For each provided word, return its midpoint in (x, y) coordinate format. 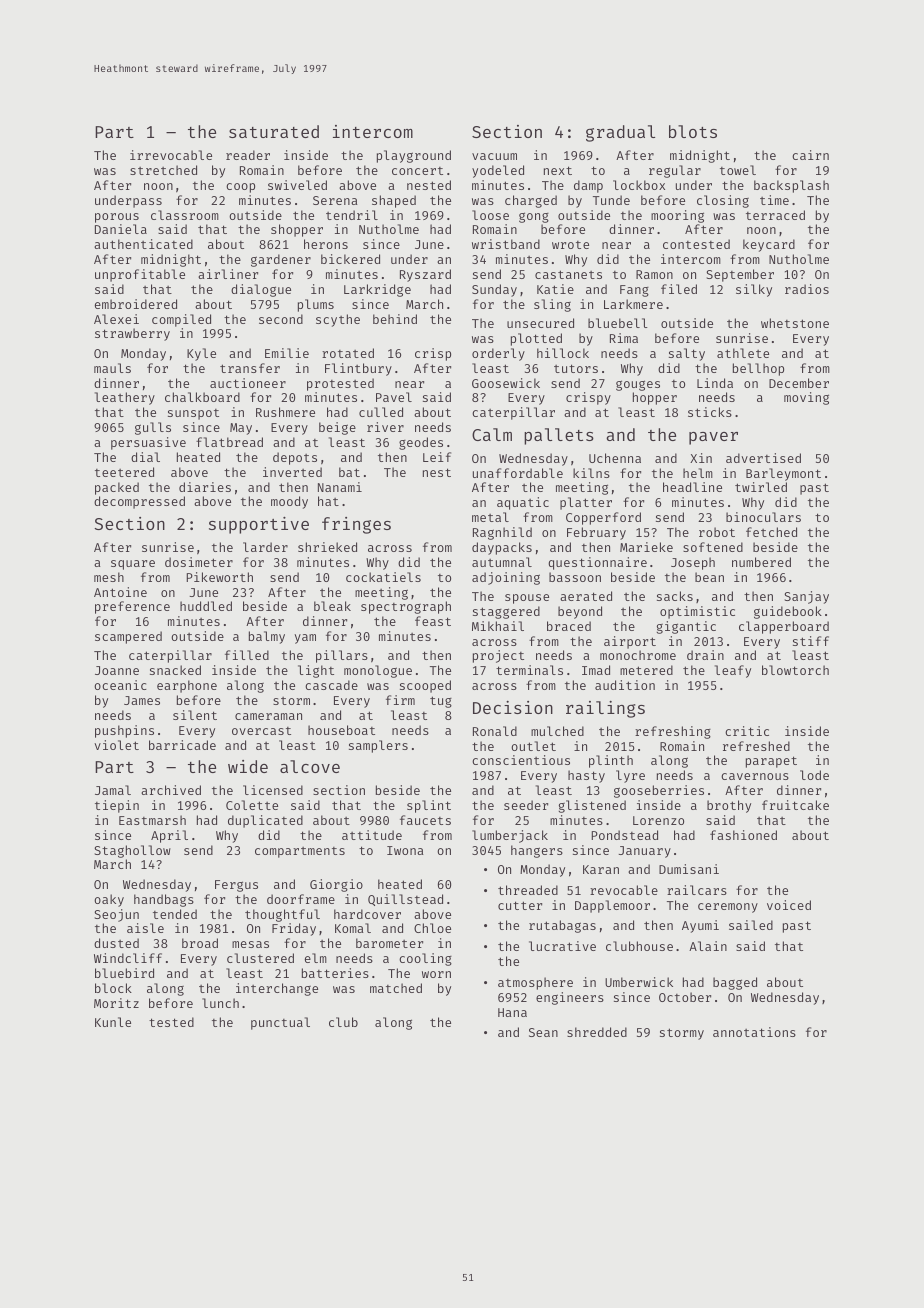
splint (429, 806)
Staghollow (132, 851)
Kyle (201, 354)
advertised (763, 458)
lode (814, 775)
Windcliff (128, 958)
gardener (281, 260)
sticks (710, 412)
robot (717, 532)
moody (289, 502)
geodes (421, 443)
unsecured (540, 323)
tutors (576, 368)
